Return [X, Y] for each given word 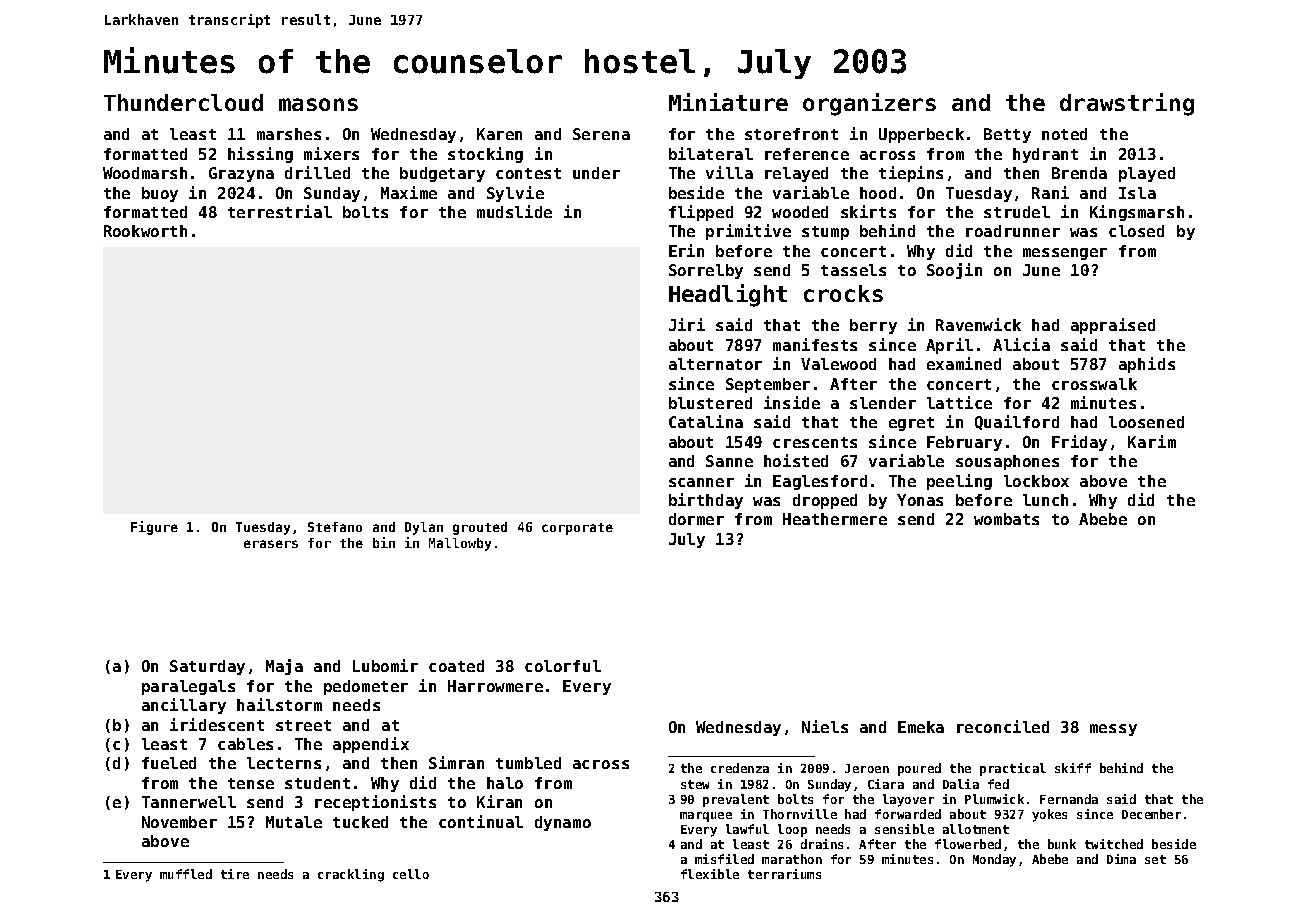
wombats [1006, 519]
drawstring [1127, 104]
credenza [740, 768]
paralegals [188, 687]
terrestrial [280, 211]
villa [729, 172]
